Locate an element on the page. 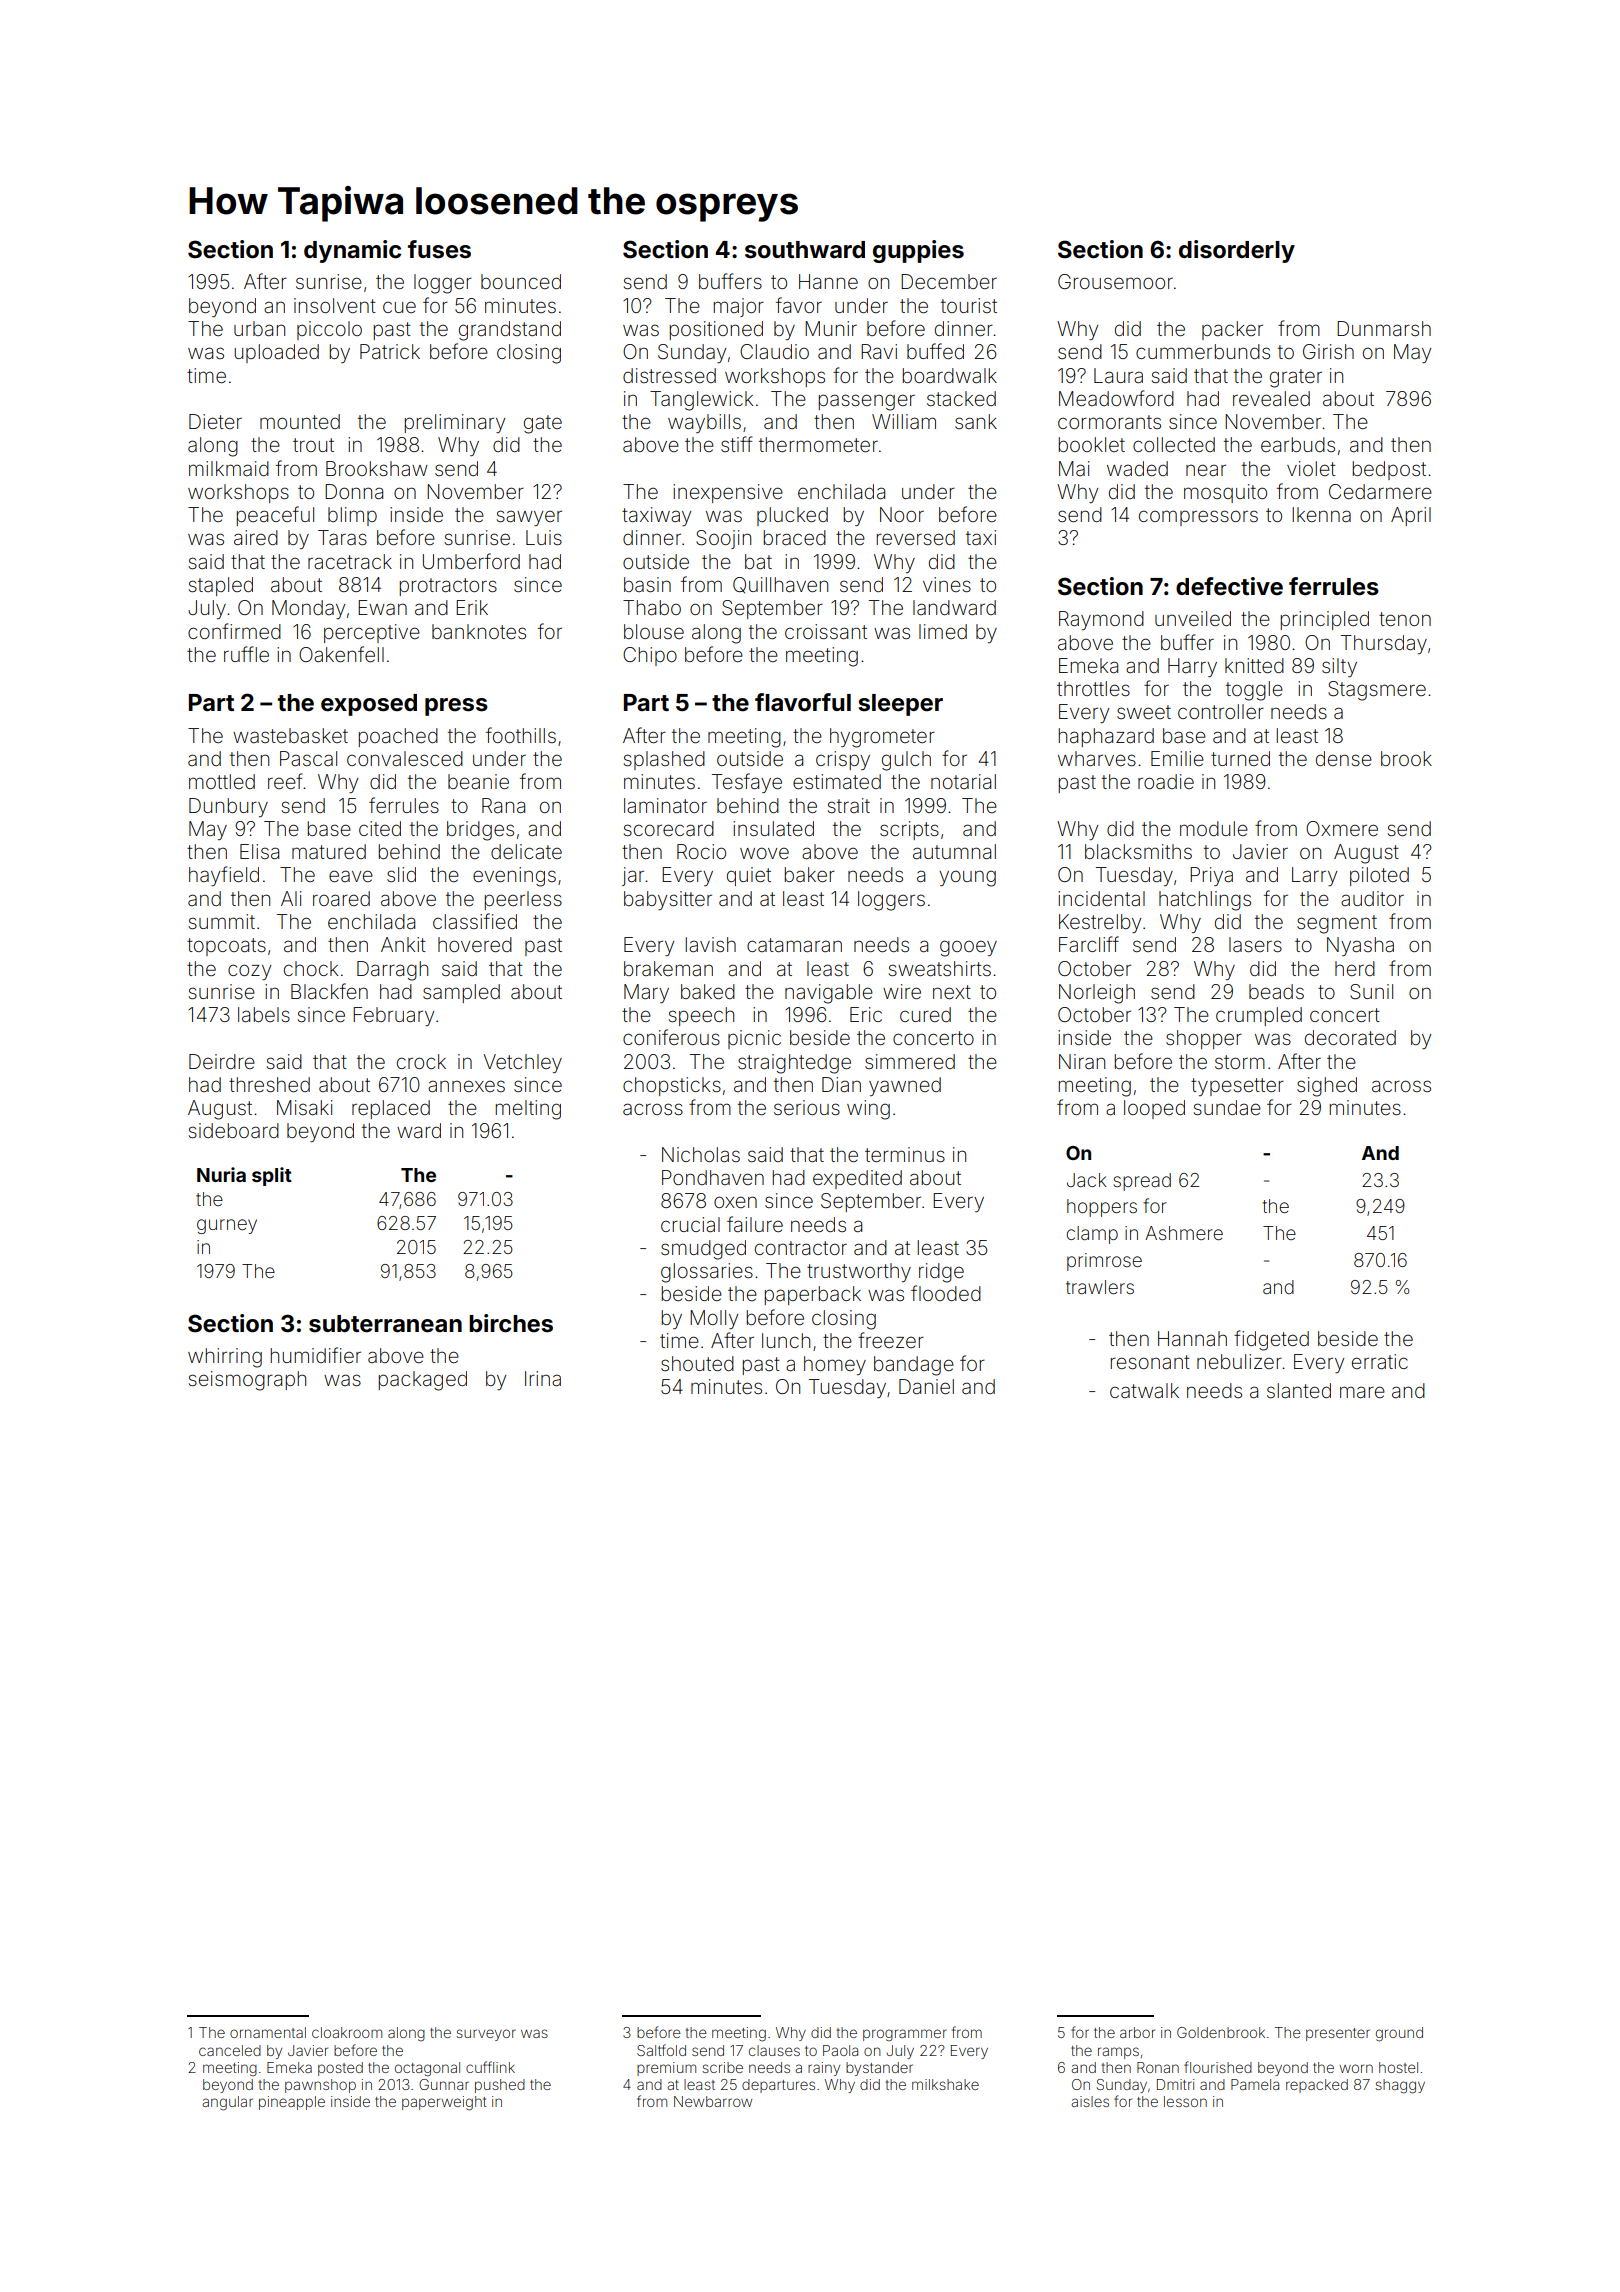 This page has height=2292, width=1620. humidifier is located at coordinates (316, 1355).
